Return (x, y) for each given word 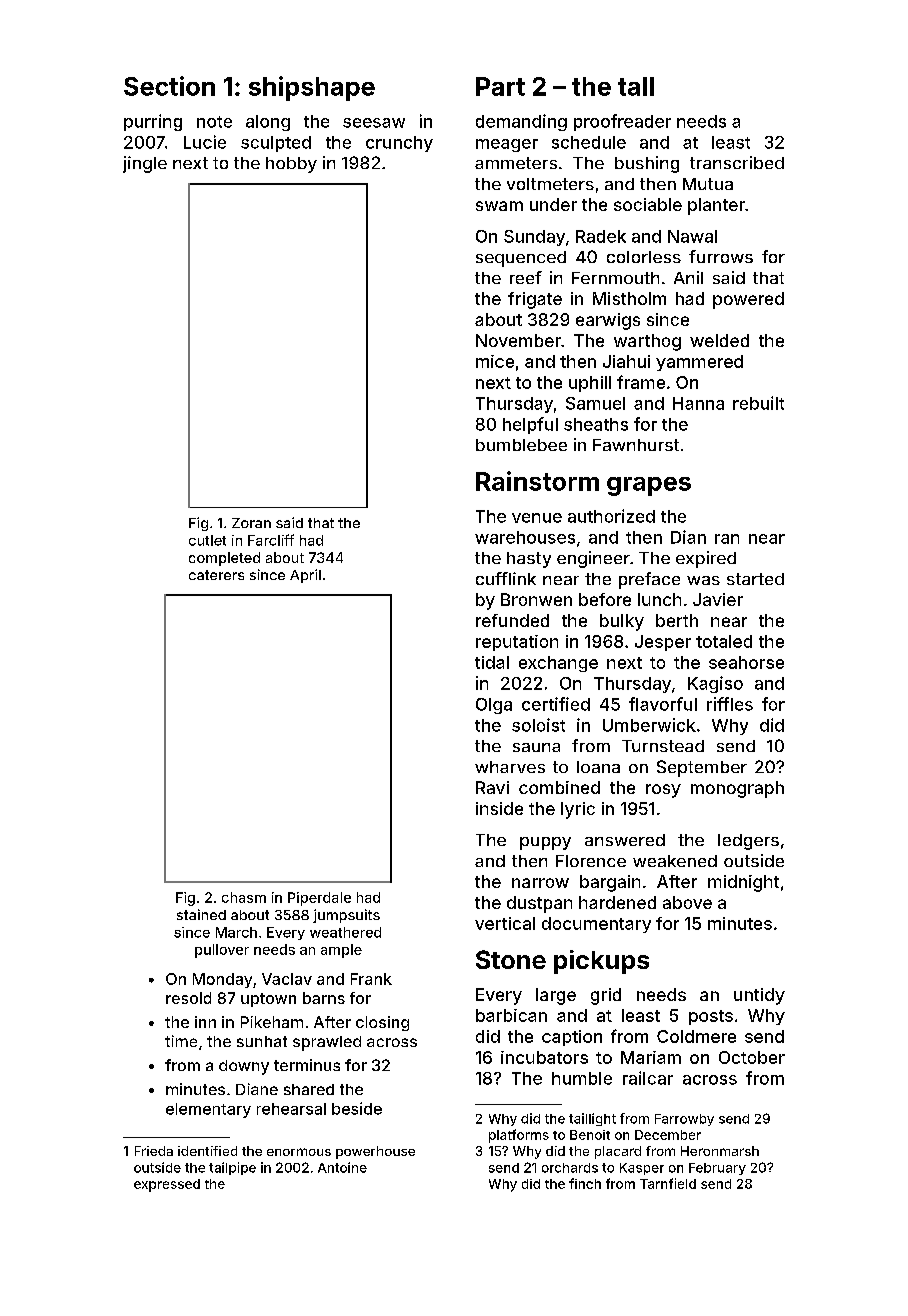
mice (495, 361)
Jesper (663, 643)
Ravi (492, 787)
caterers (216, 575)
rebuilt (758, 403)
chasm (244, 897)
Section (169, 86)
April (305, 576)
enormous (299, 1152)
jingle (145, 164)
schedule (589, 142)
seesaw (374, 123)
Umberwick (649, 725)
